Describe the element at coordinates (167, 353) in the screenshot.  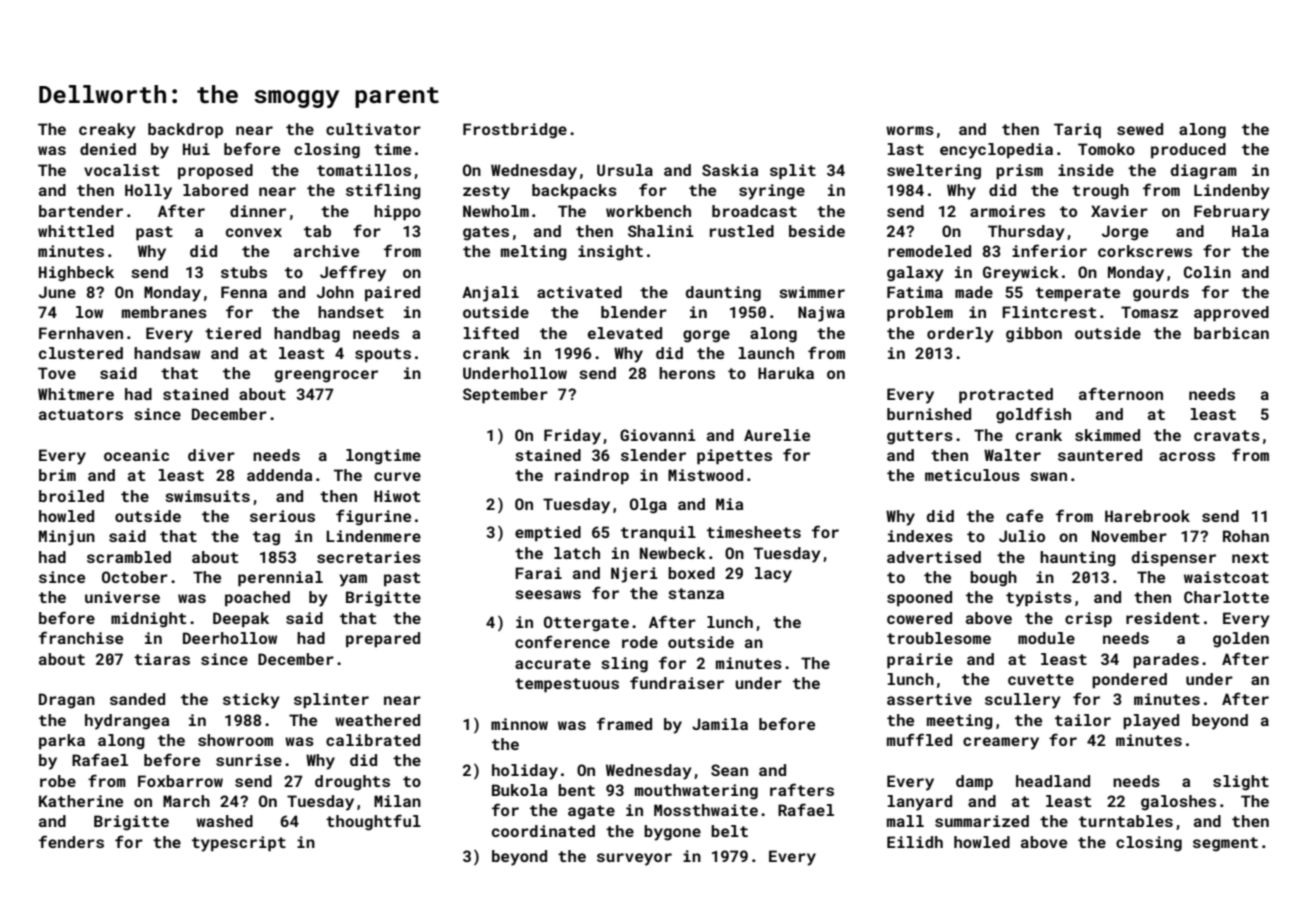
I see `handsaw` at that location.
